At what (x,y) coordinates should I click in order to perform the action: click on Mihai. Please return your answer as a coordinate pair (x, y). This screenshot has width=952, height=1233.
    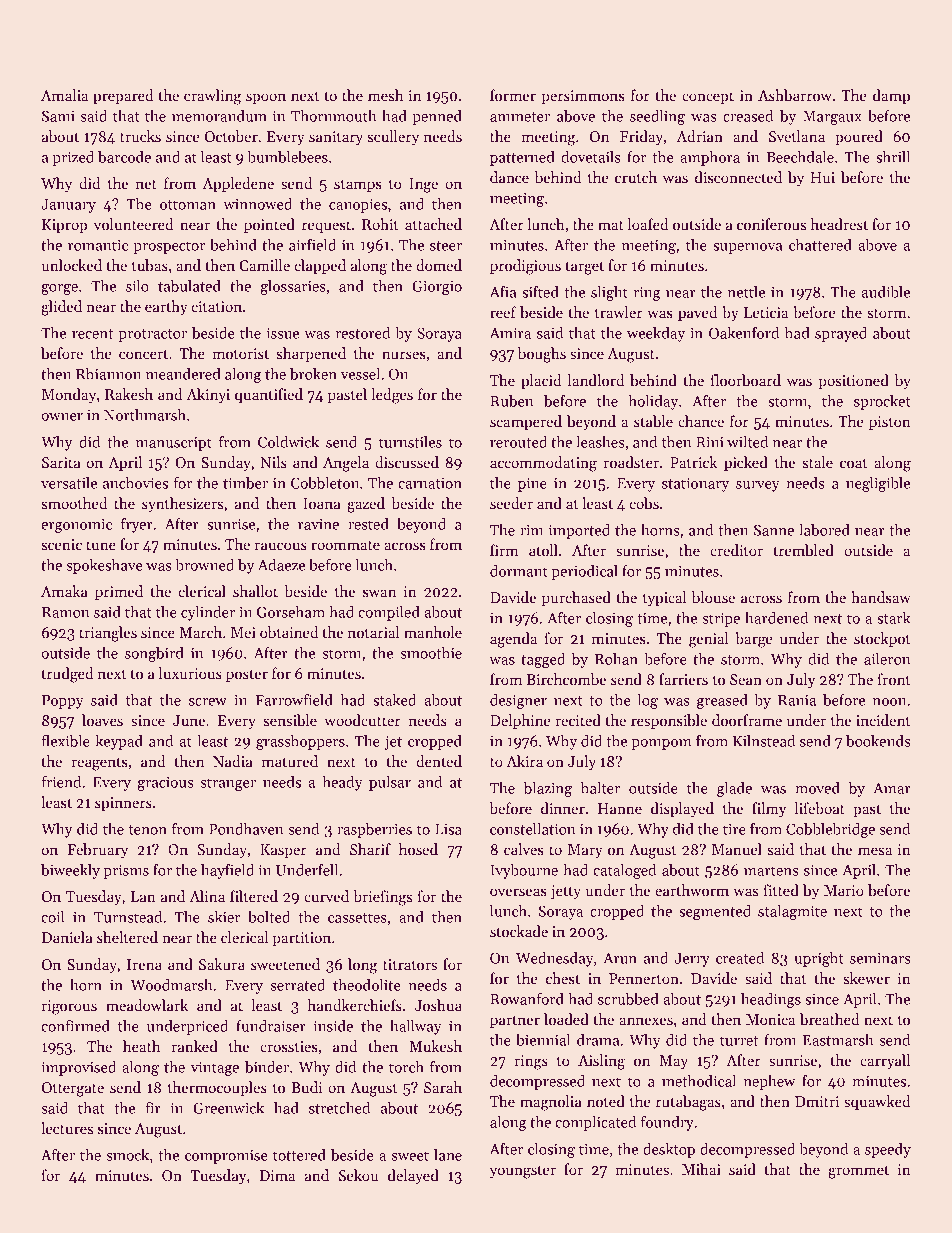
    Looking at the image, I should click on (701, 1169).
